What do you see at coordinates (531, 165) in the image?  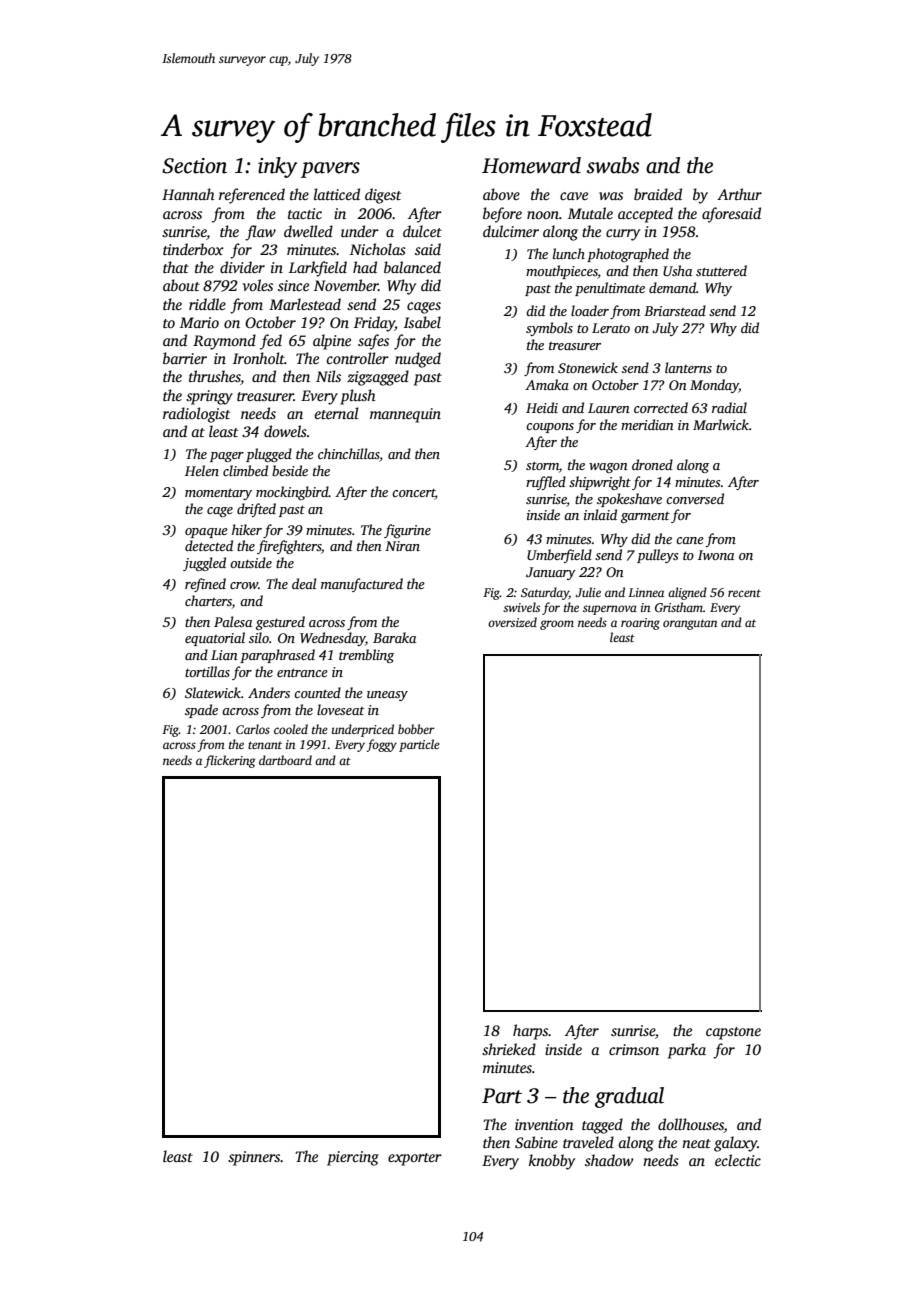 I see `Homeward` at bounding box center [531, 165].
